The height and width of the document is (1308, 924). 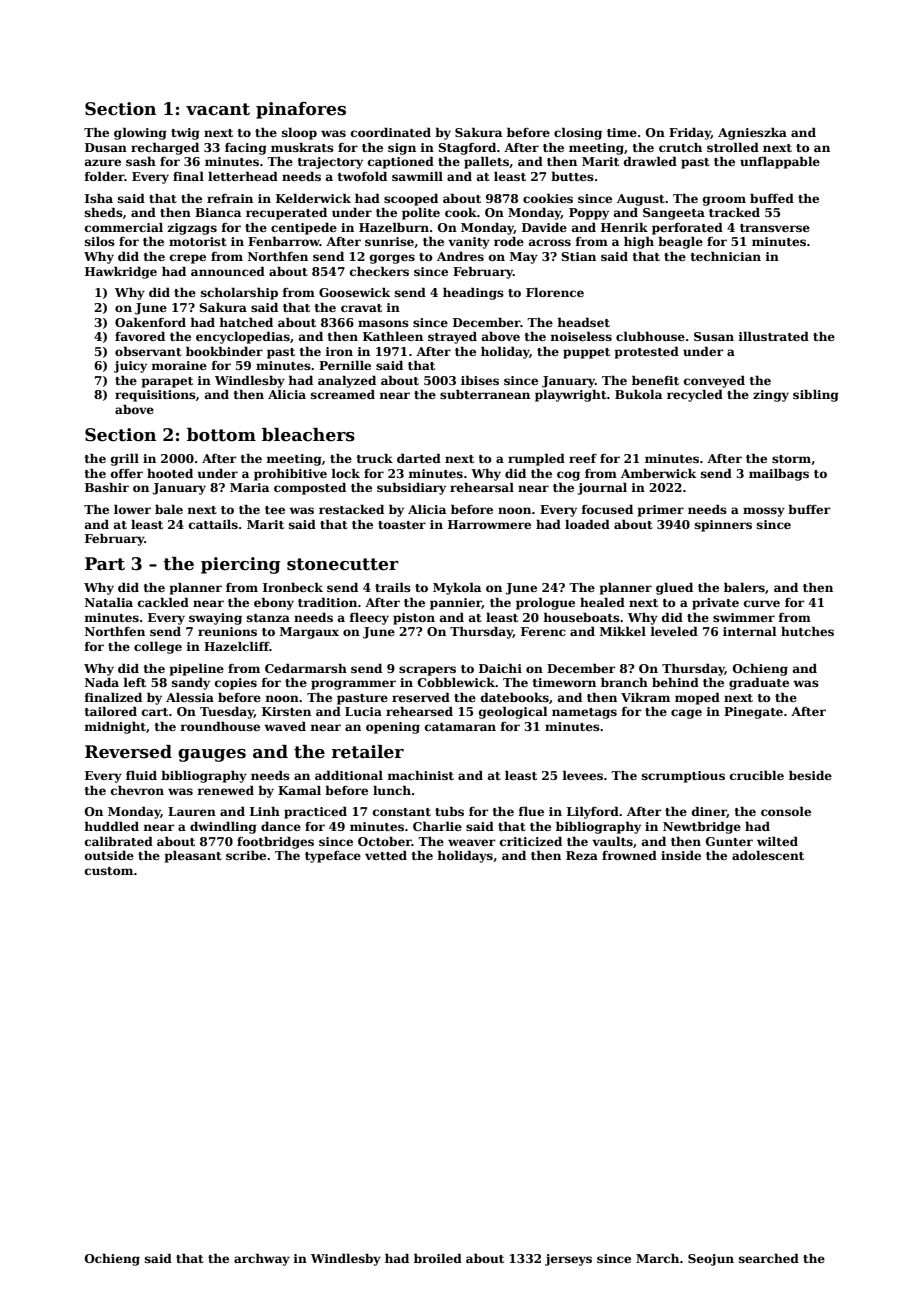 I want to click on archway, so click(x=262, y=1259).
